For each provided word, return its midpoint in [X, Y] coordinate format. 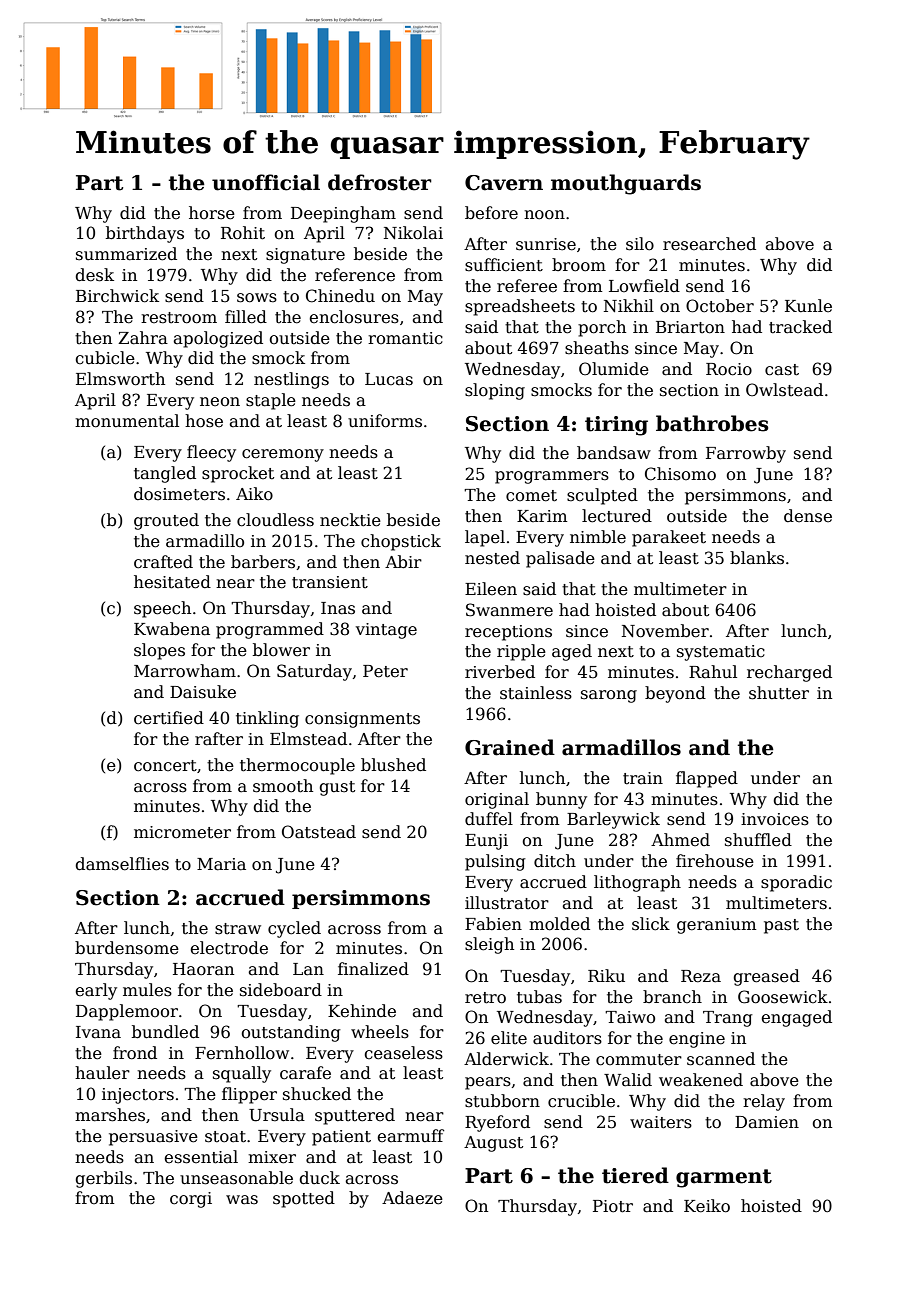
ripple [521, 652]
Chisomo [680, 474]
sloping [495, 391]
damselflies [122, 864]
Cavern [504, 183]
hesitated [172, 582]
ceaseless [403, 1053]
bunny [561, 800]
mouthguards [626, 184]
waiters [661, 1122]
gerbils [103, 1179]
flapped [707, 779]
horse [212, 213]
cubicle [105, 358]
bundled [165, 1032]
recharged [789, 673]
